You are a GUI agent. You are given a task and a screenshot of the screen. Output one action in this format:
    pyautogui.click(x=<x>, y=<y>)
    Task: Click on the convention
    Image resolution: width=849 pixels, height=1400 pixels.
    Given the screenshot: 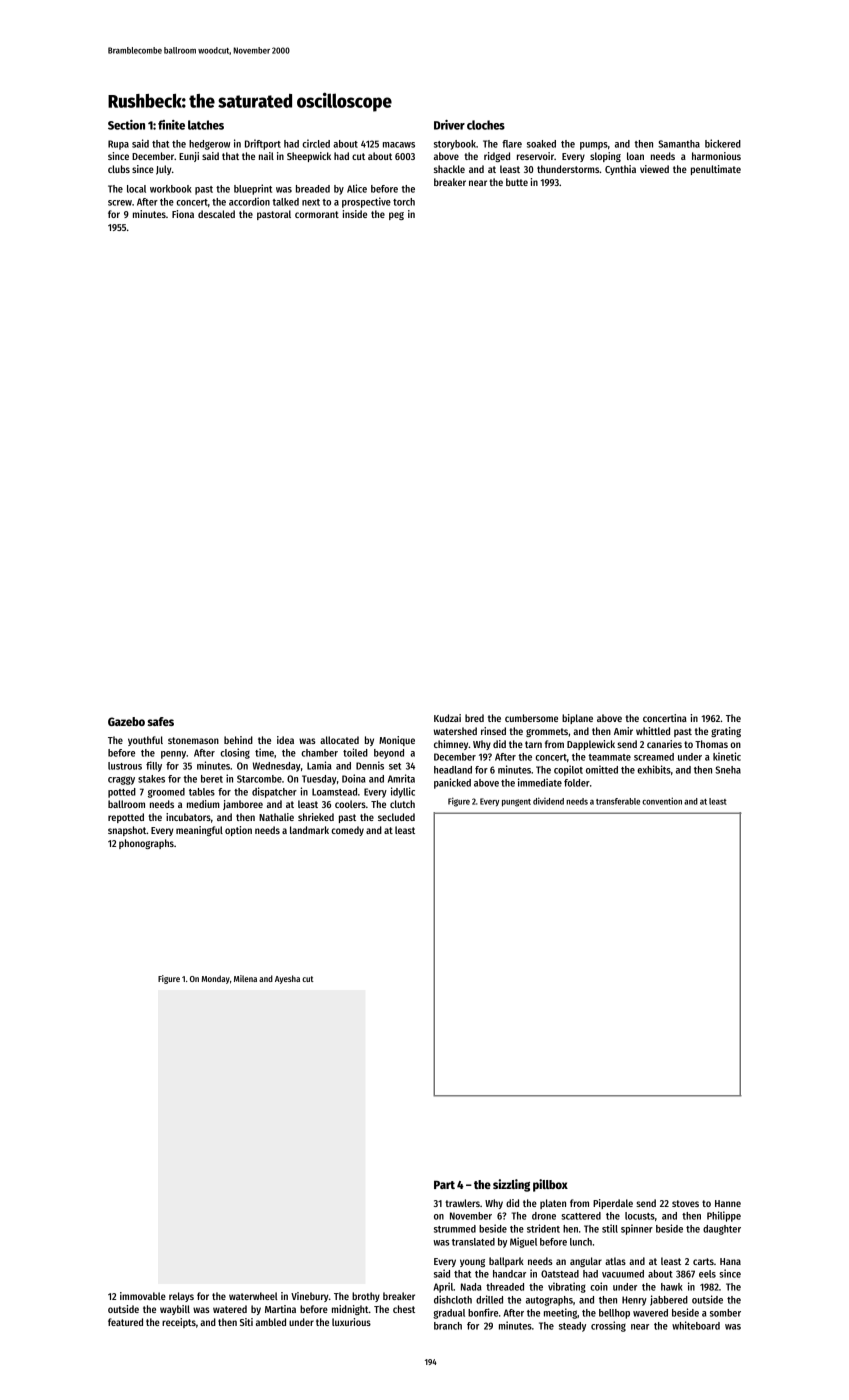 What is the action you would take?
    pyautogui.click(x=662, y=801)
